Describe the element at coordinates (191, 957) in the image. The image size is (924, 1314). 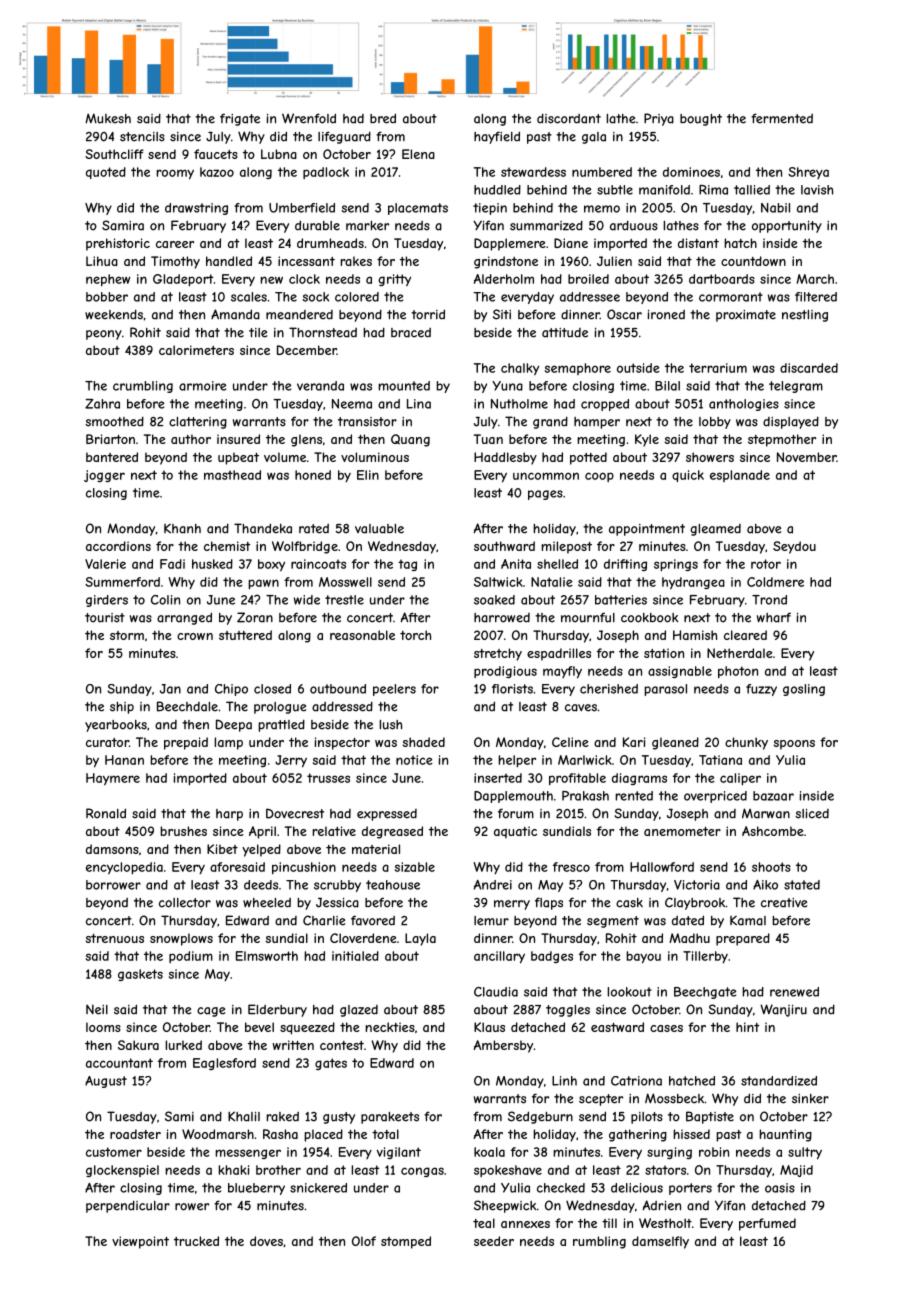
I see `podium` at that location.
